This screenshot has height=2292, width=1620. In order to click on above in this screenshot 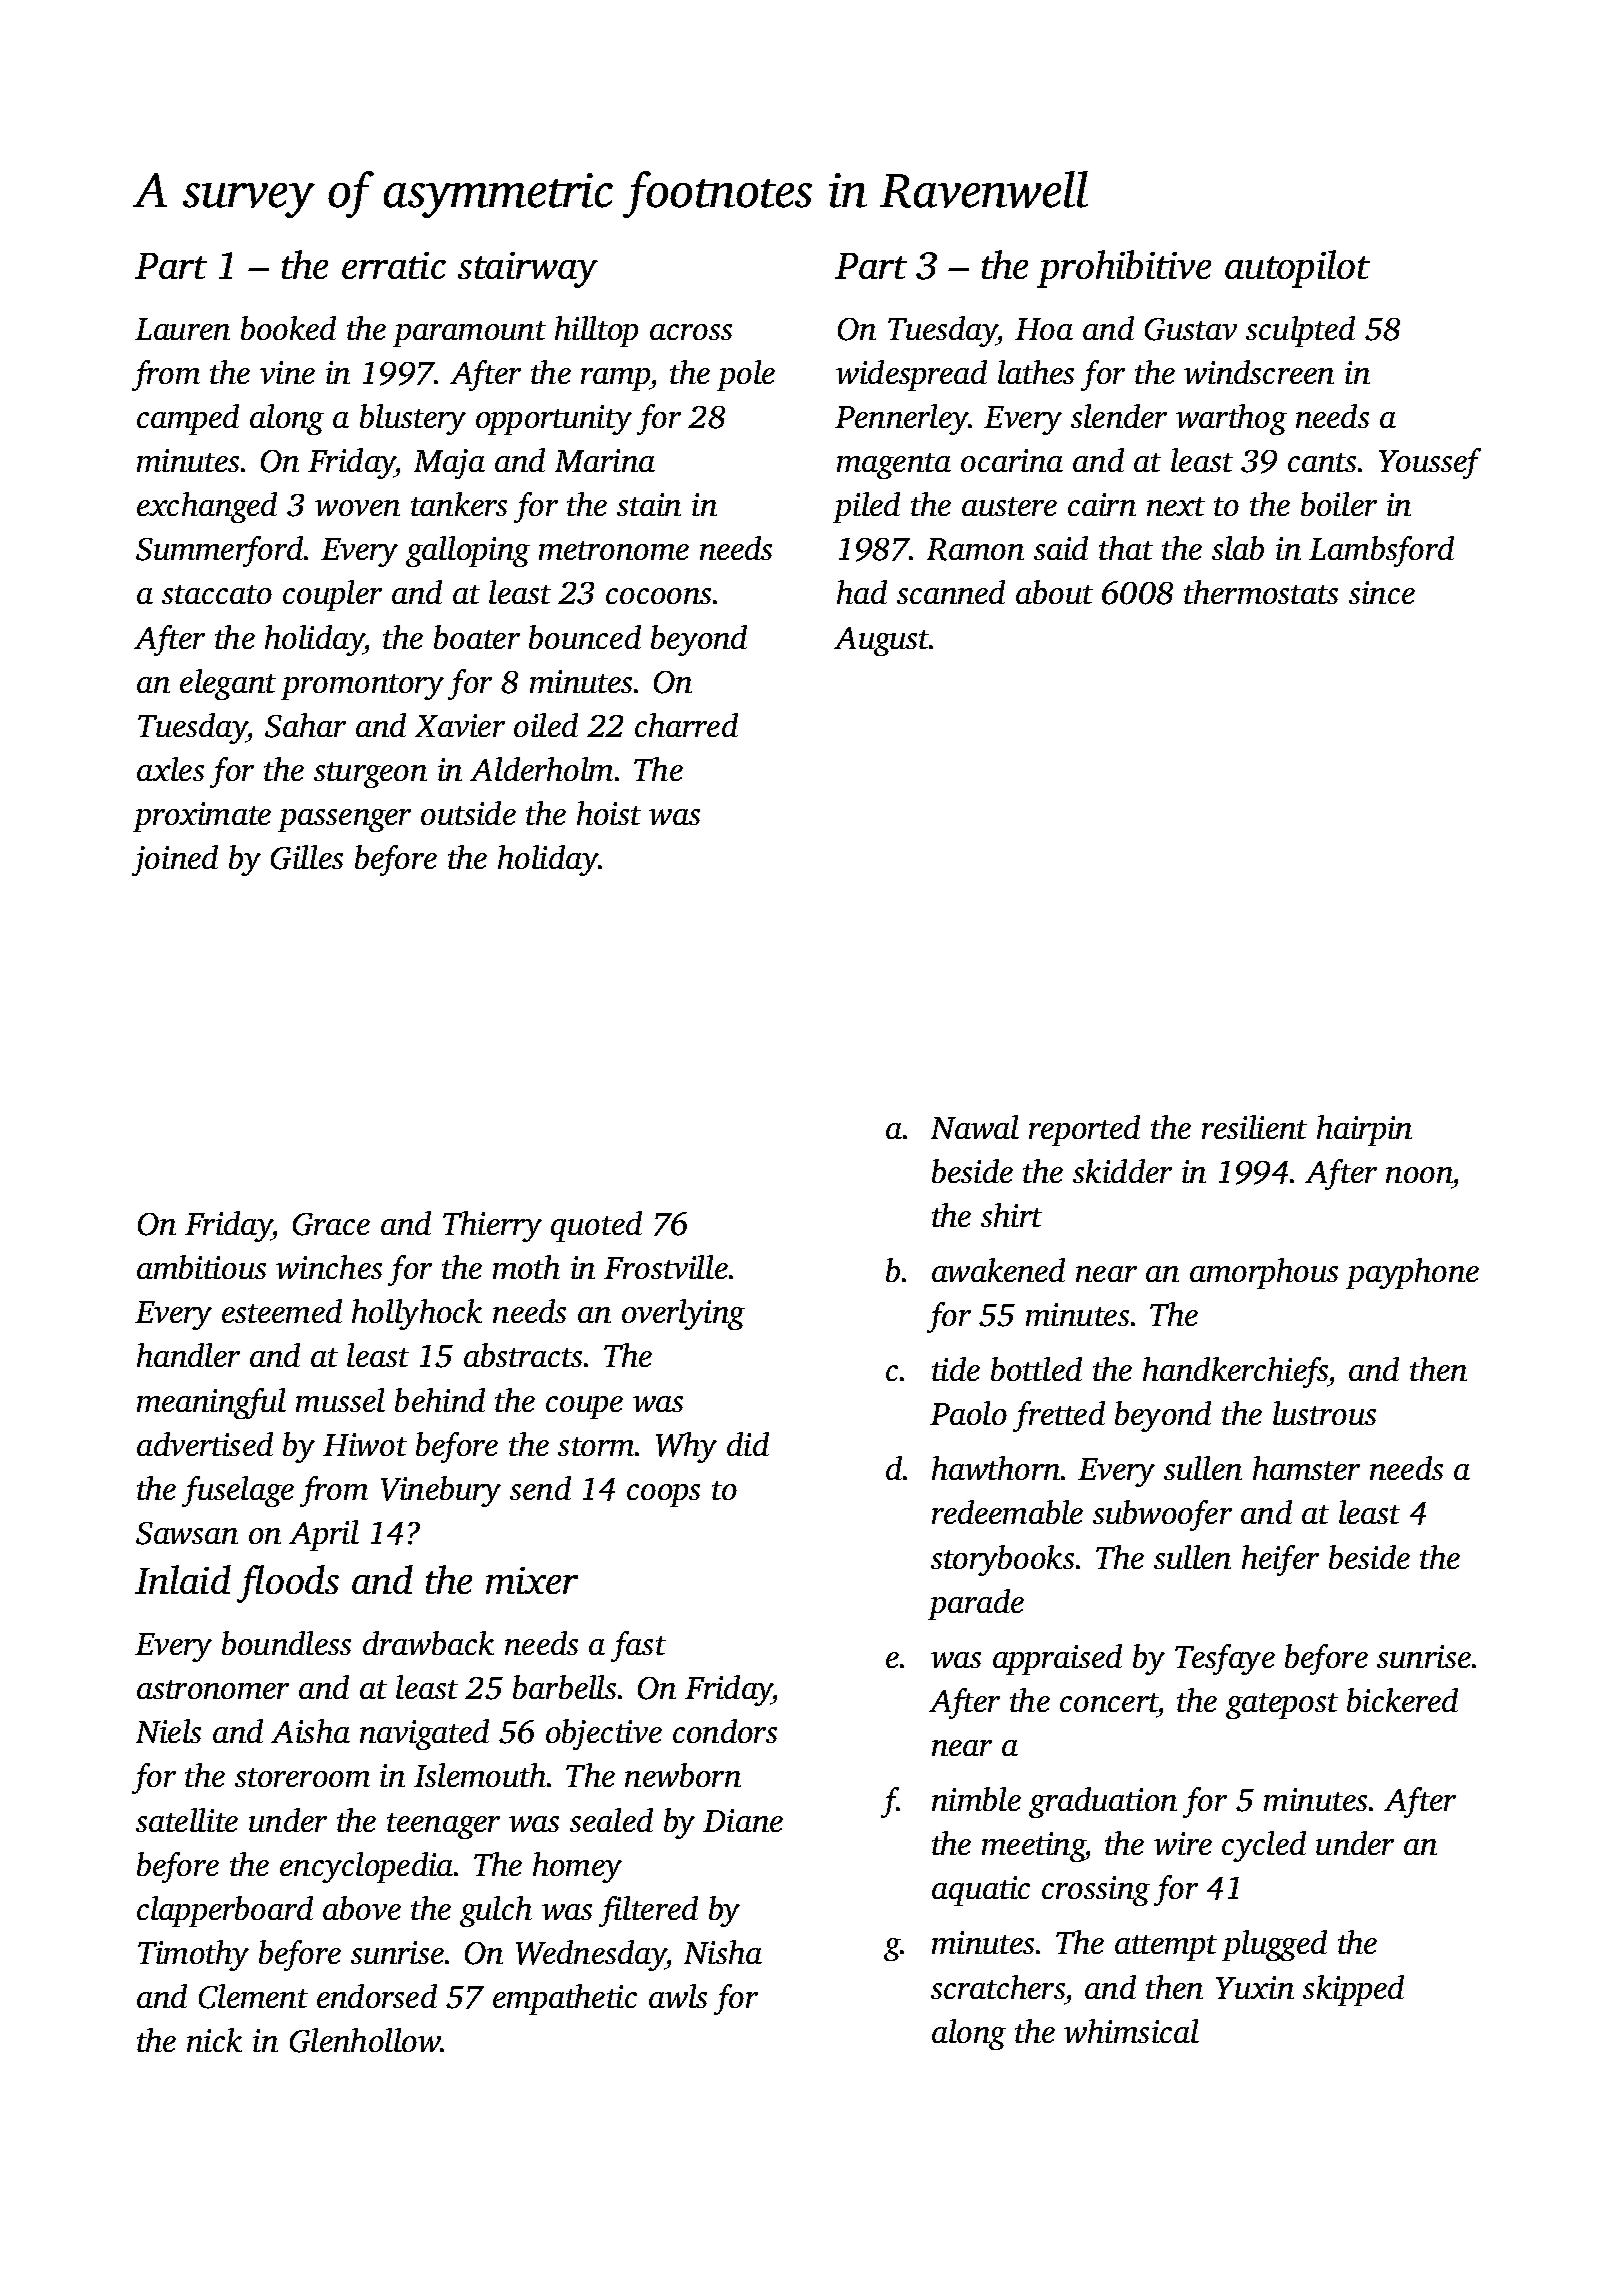, I will do `click(362, 1908)`.
